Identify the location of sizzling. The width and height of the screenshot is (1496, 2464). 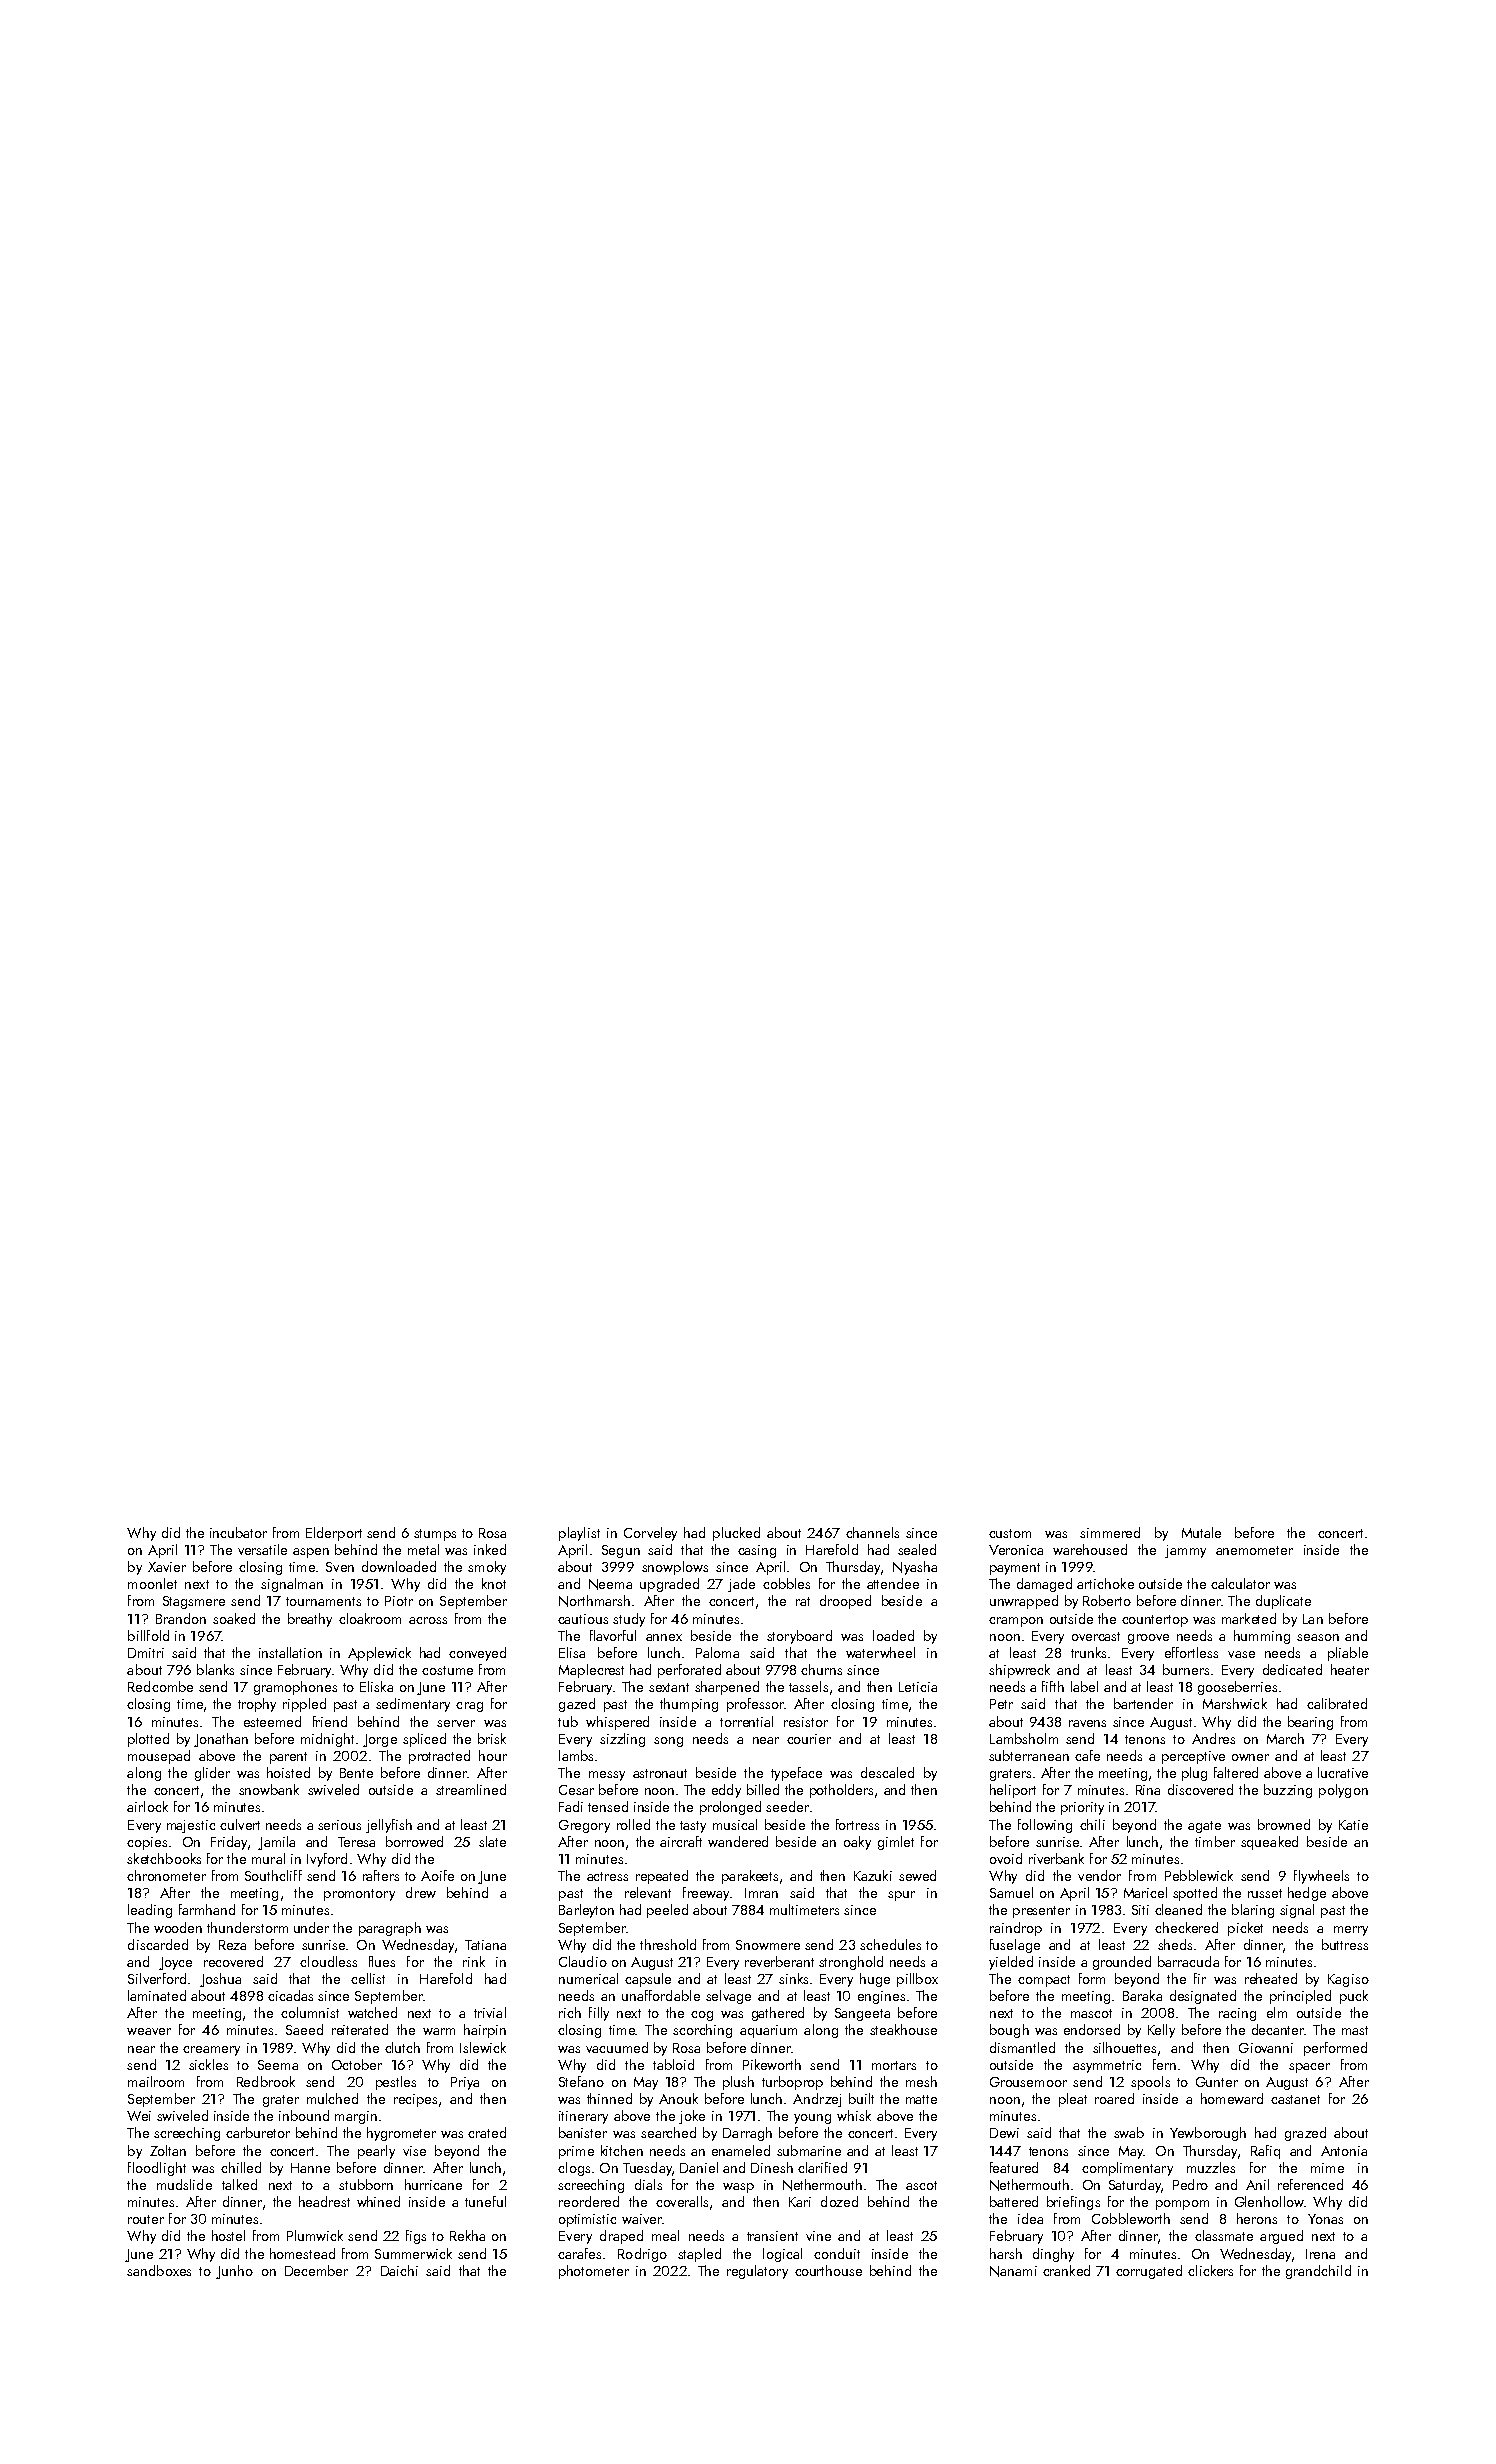
(622, 1740).
